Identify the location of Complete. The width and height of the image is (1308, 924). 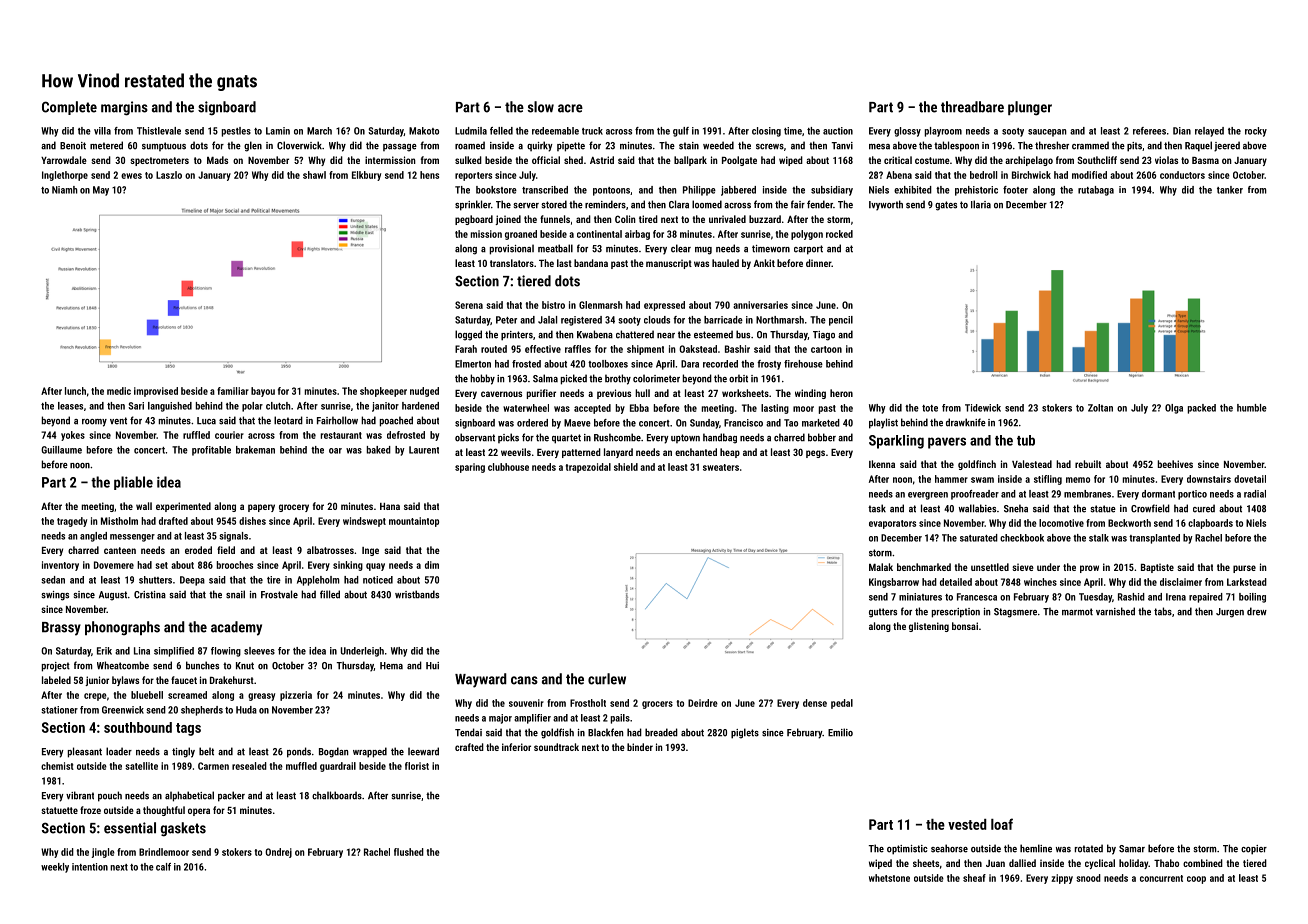
(69, 108).
